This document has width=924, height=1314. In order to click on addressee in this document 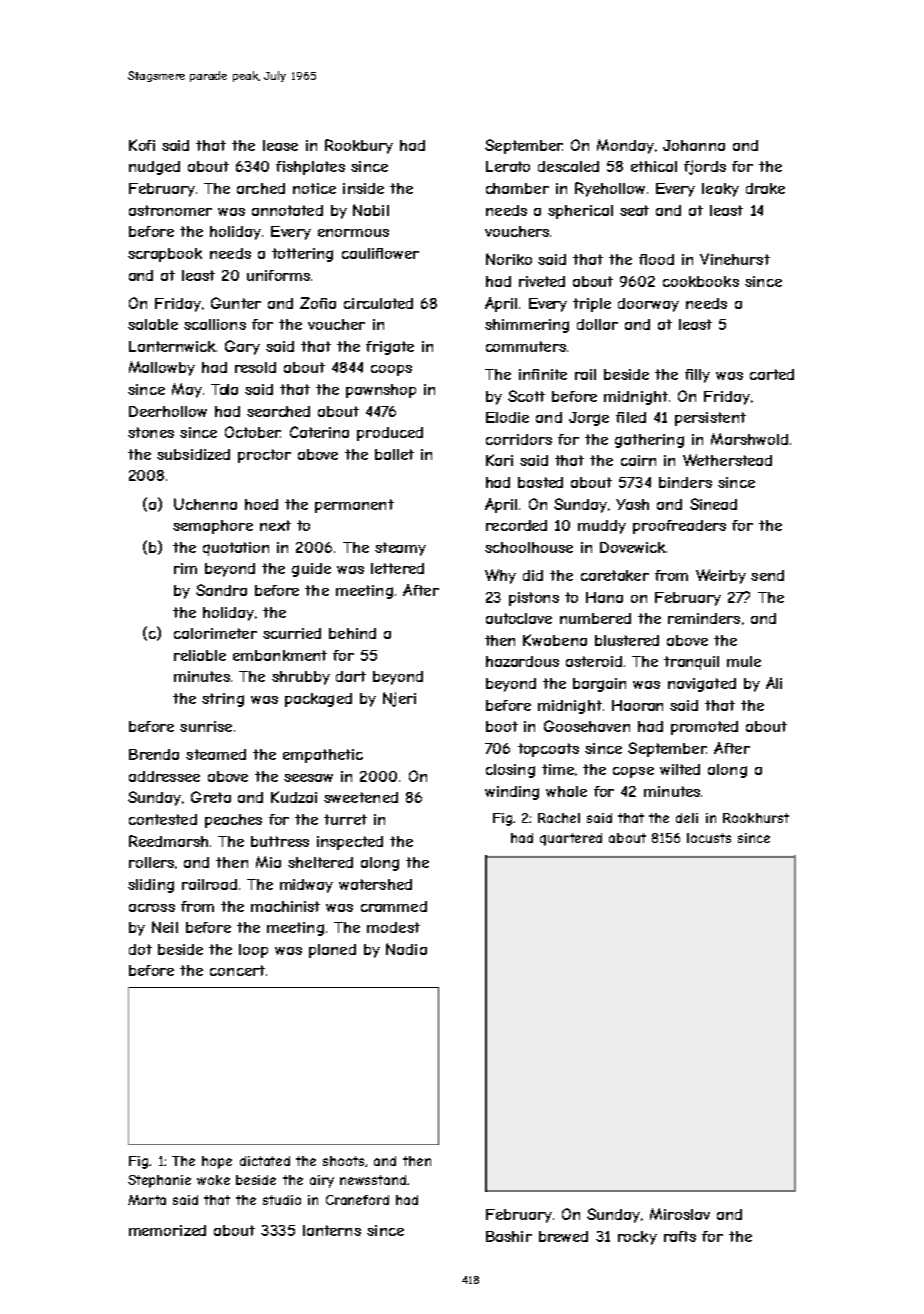, I will do `click(164, 776)`.
